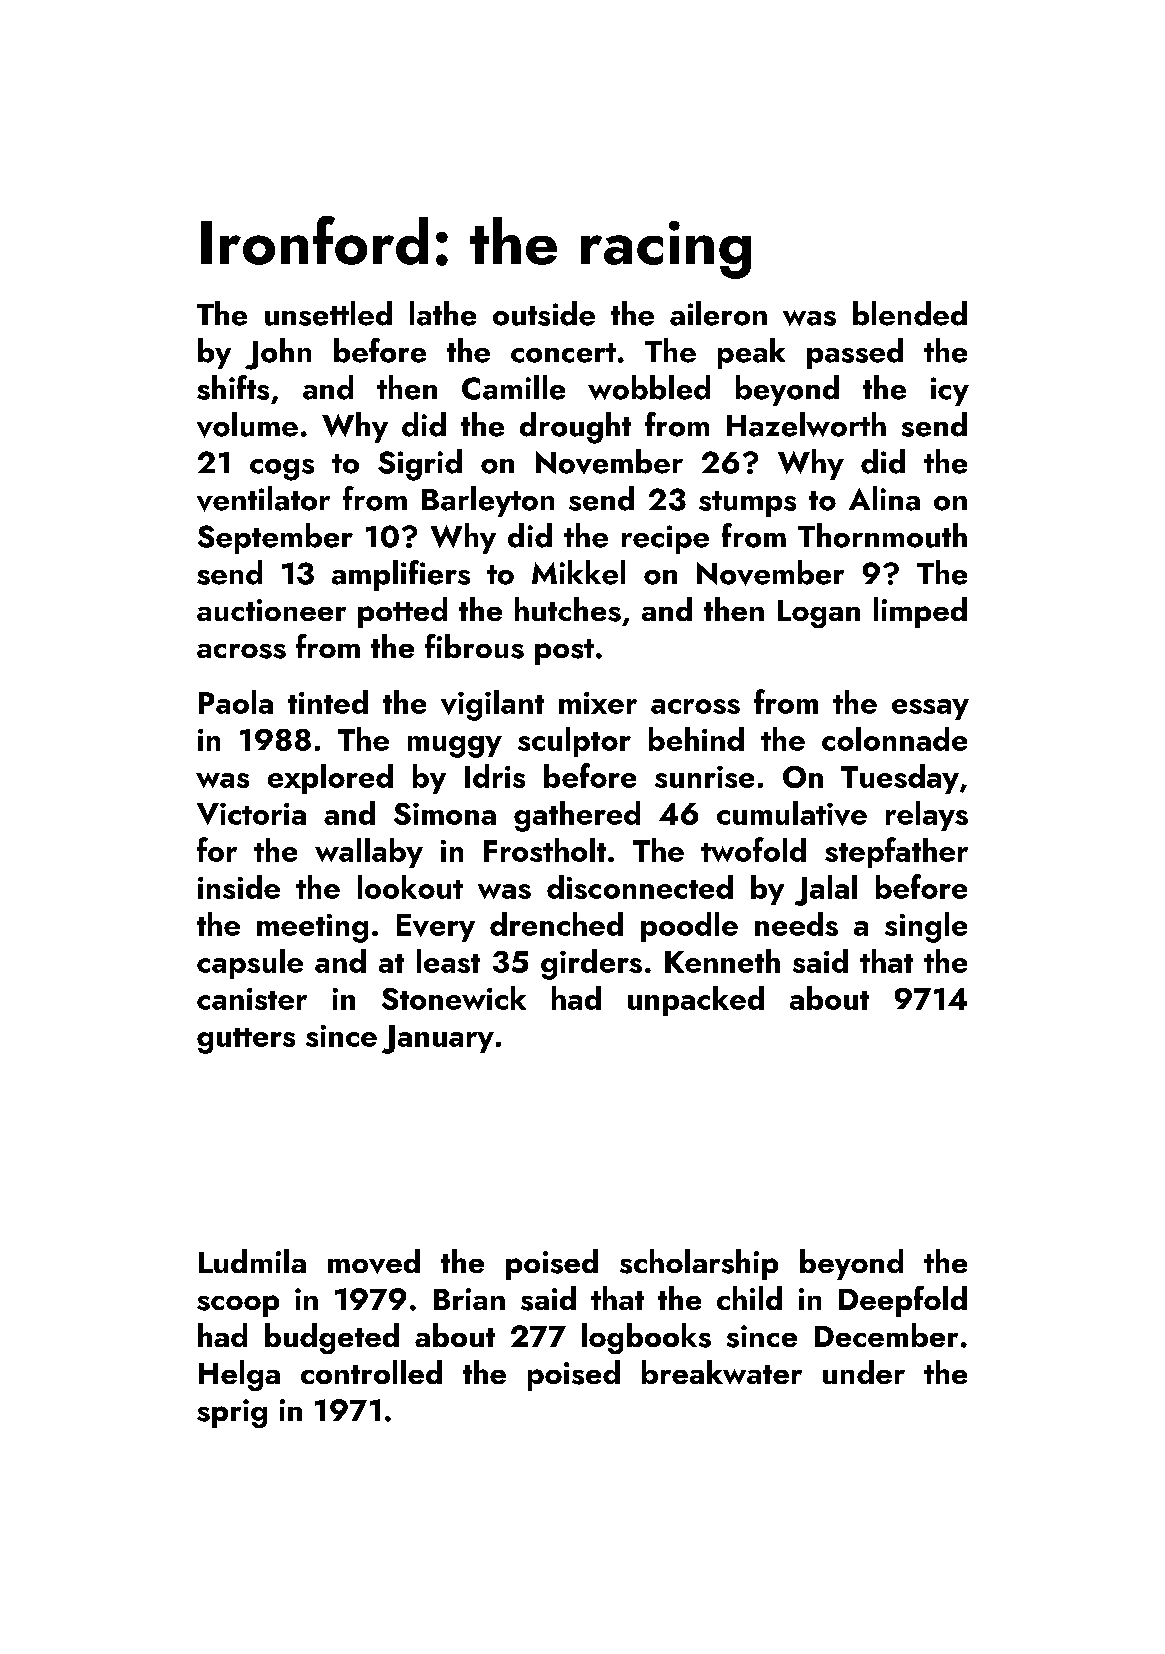 The width and height of the screenshot is (1165, 1654). I want to click on gutters, so click(246, 1041).
